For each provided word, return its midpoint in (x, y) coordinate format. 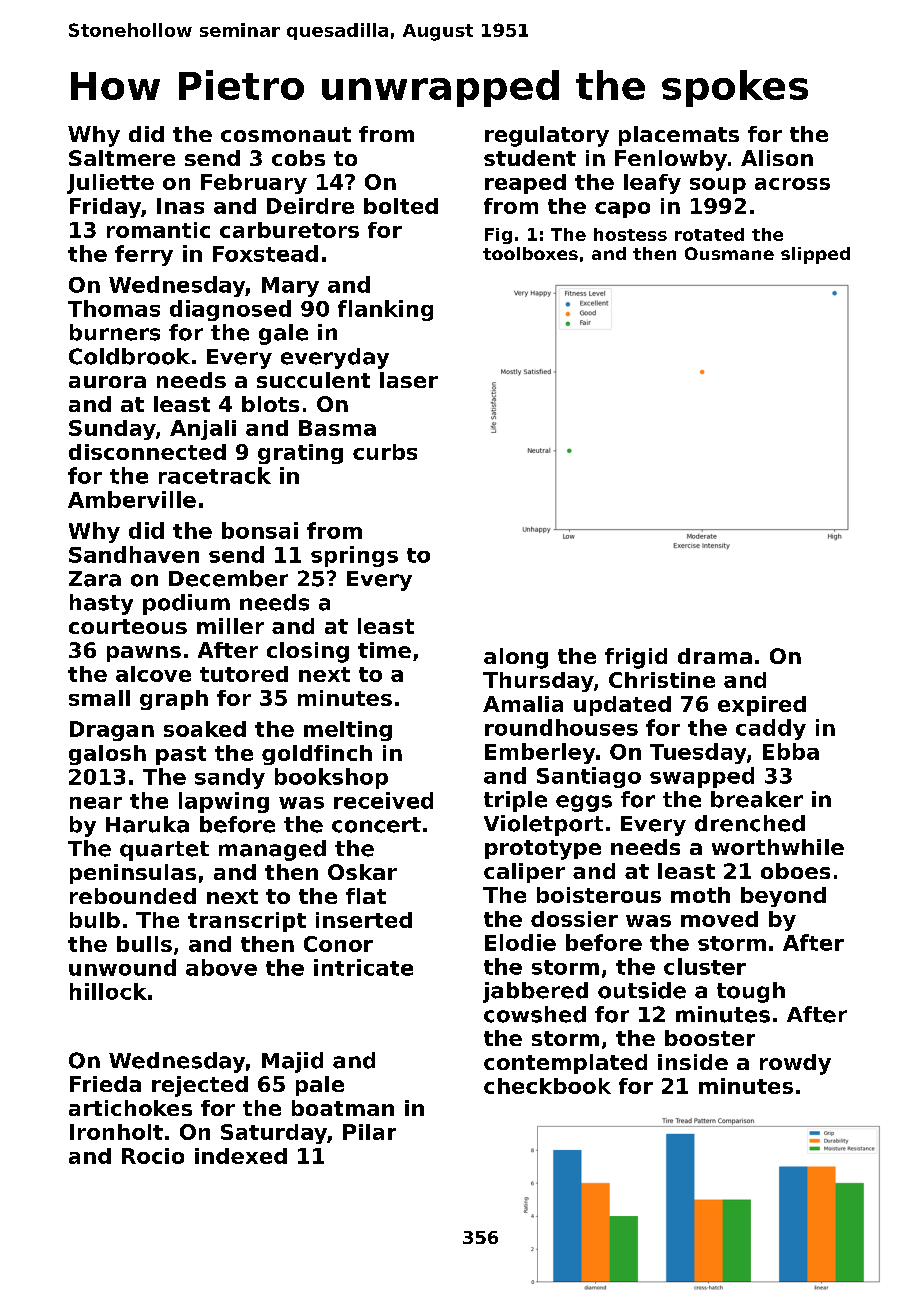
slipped (815, 255)
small (99, 698)
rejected (200, 1086)
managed (272, 850)
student (530, 158)
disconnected (147, 452)
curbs (385, 452)
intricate (363, 967)
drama (715, 656)
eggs (584, 803)
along (516, 658)
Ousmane (729, 253)
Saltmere (122, 158)
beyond (783, 897)
